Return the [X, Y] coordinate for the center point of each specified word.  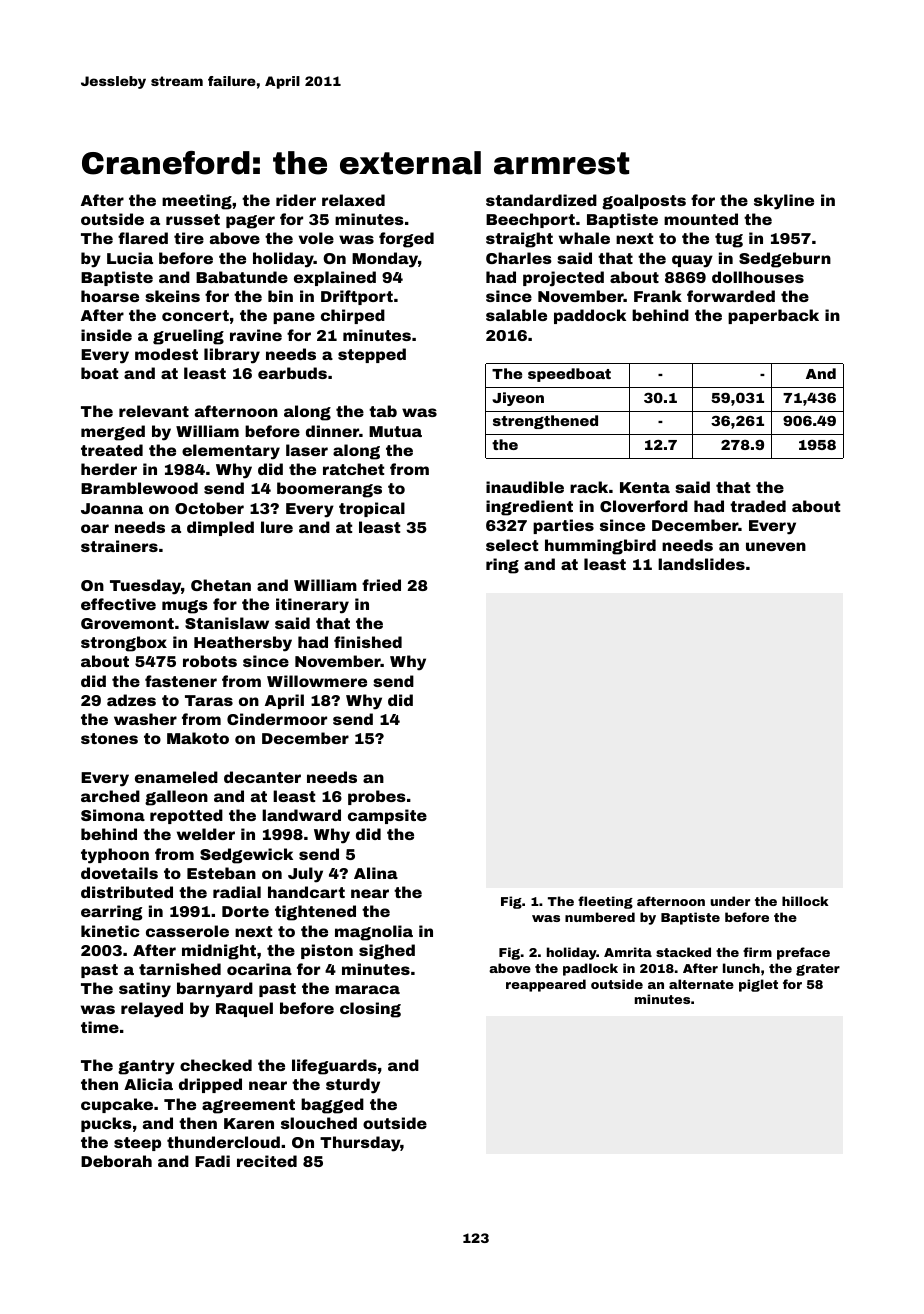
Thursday [360, 1144]
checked [216, 1065]
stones [109, 738]
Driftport [357, 297]
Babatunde [242, 277]
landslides [701, 564]
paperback [773, 316]
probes [377, 797]
